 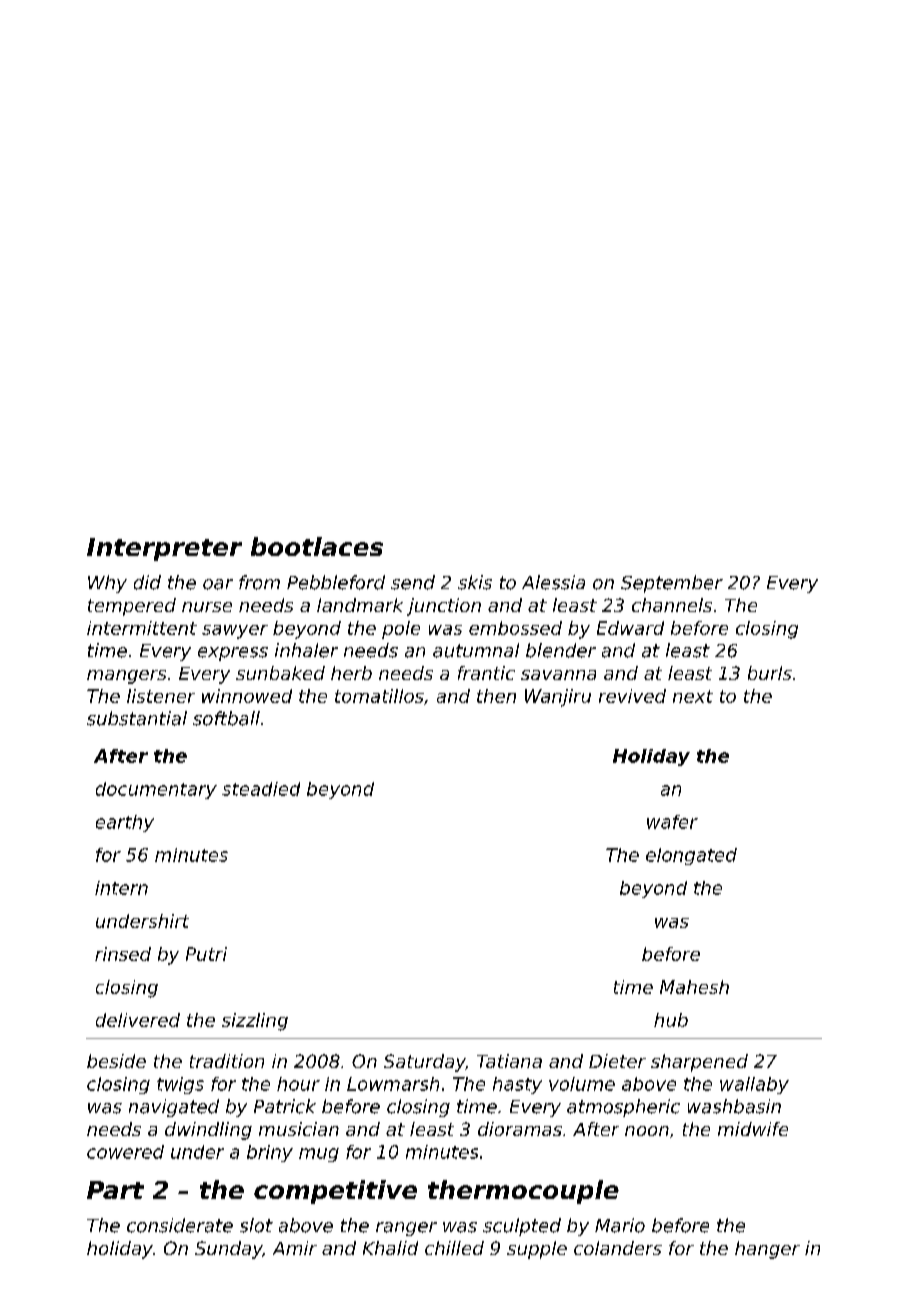 I want to click on junction, so click(x=444, y=607).
